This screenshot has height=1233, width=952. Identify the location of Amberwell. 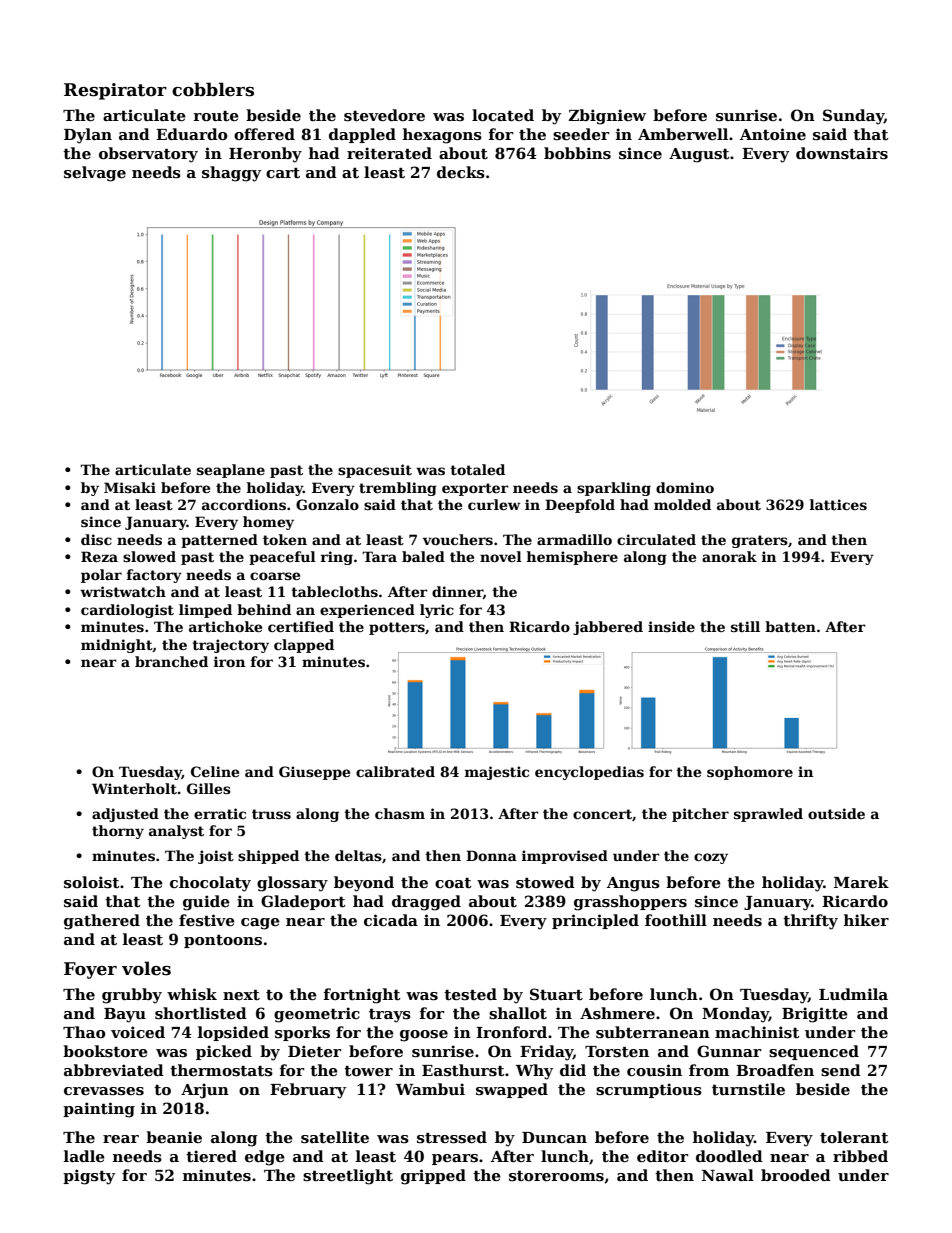
(683, 134).
